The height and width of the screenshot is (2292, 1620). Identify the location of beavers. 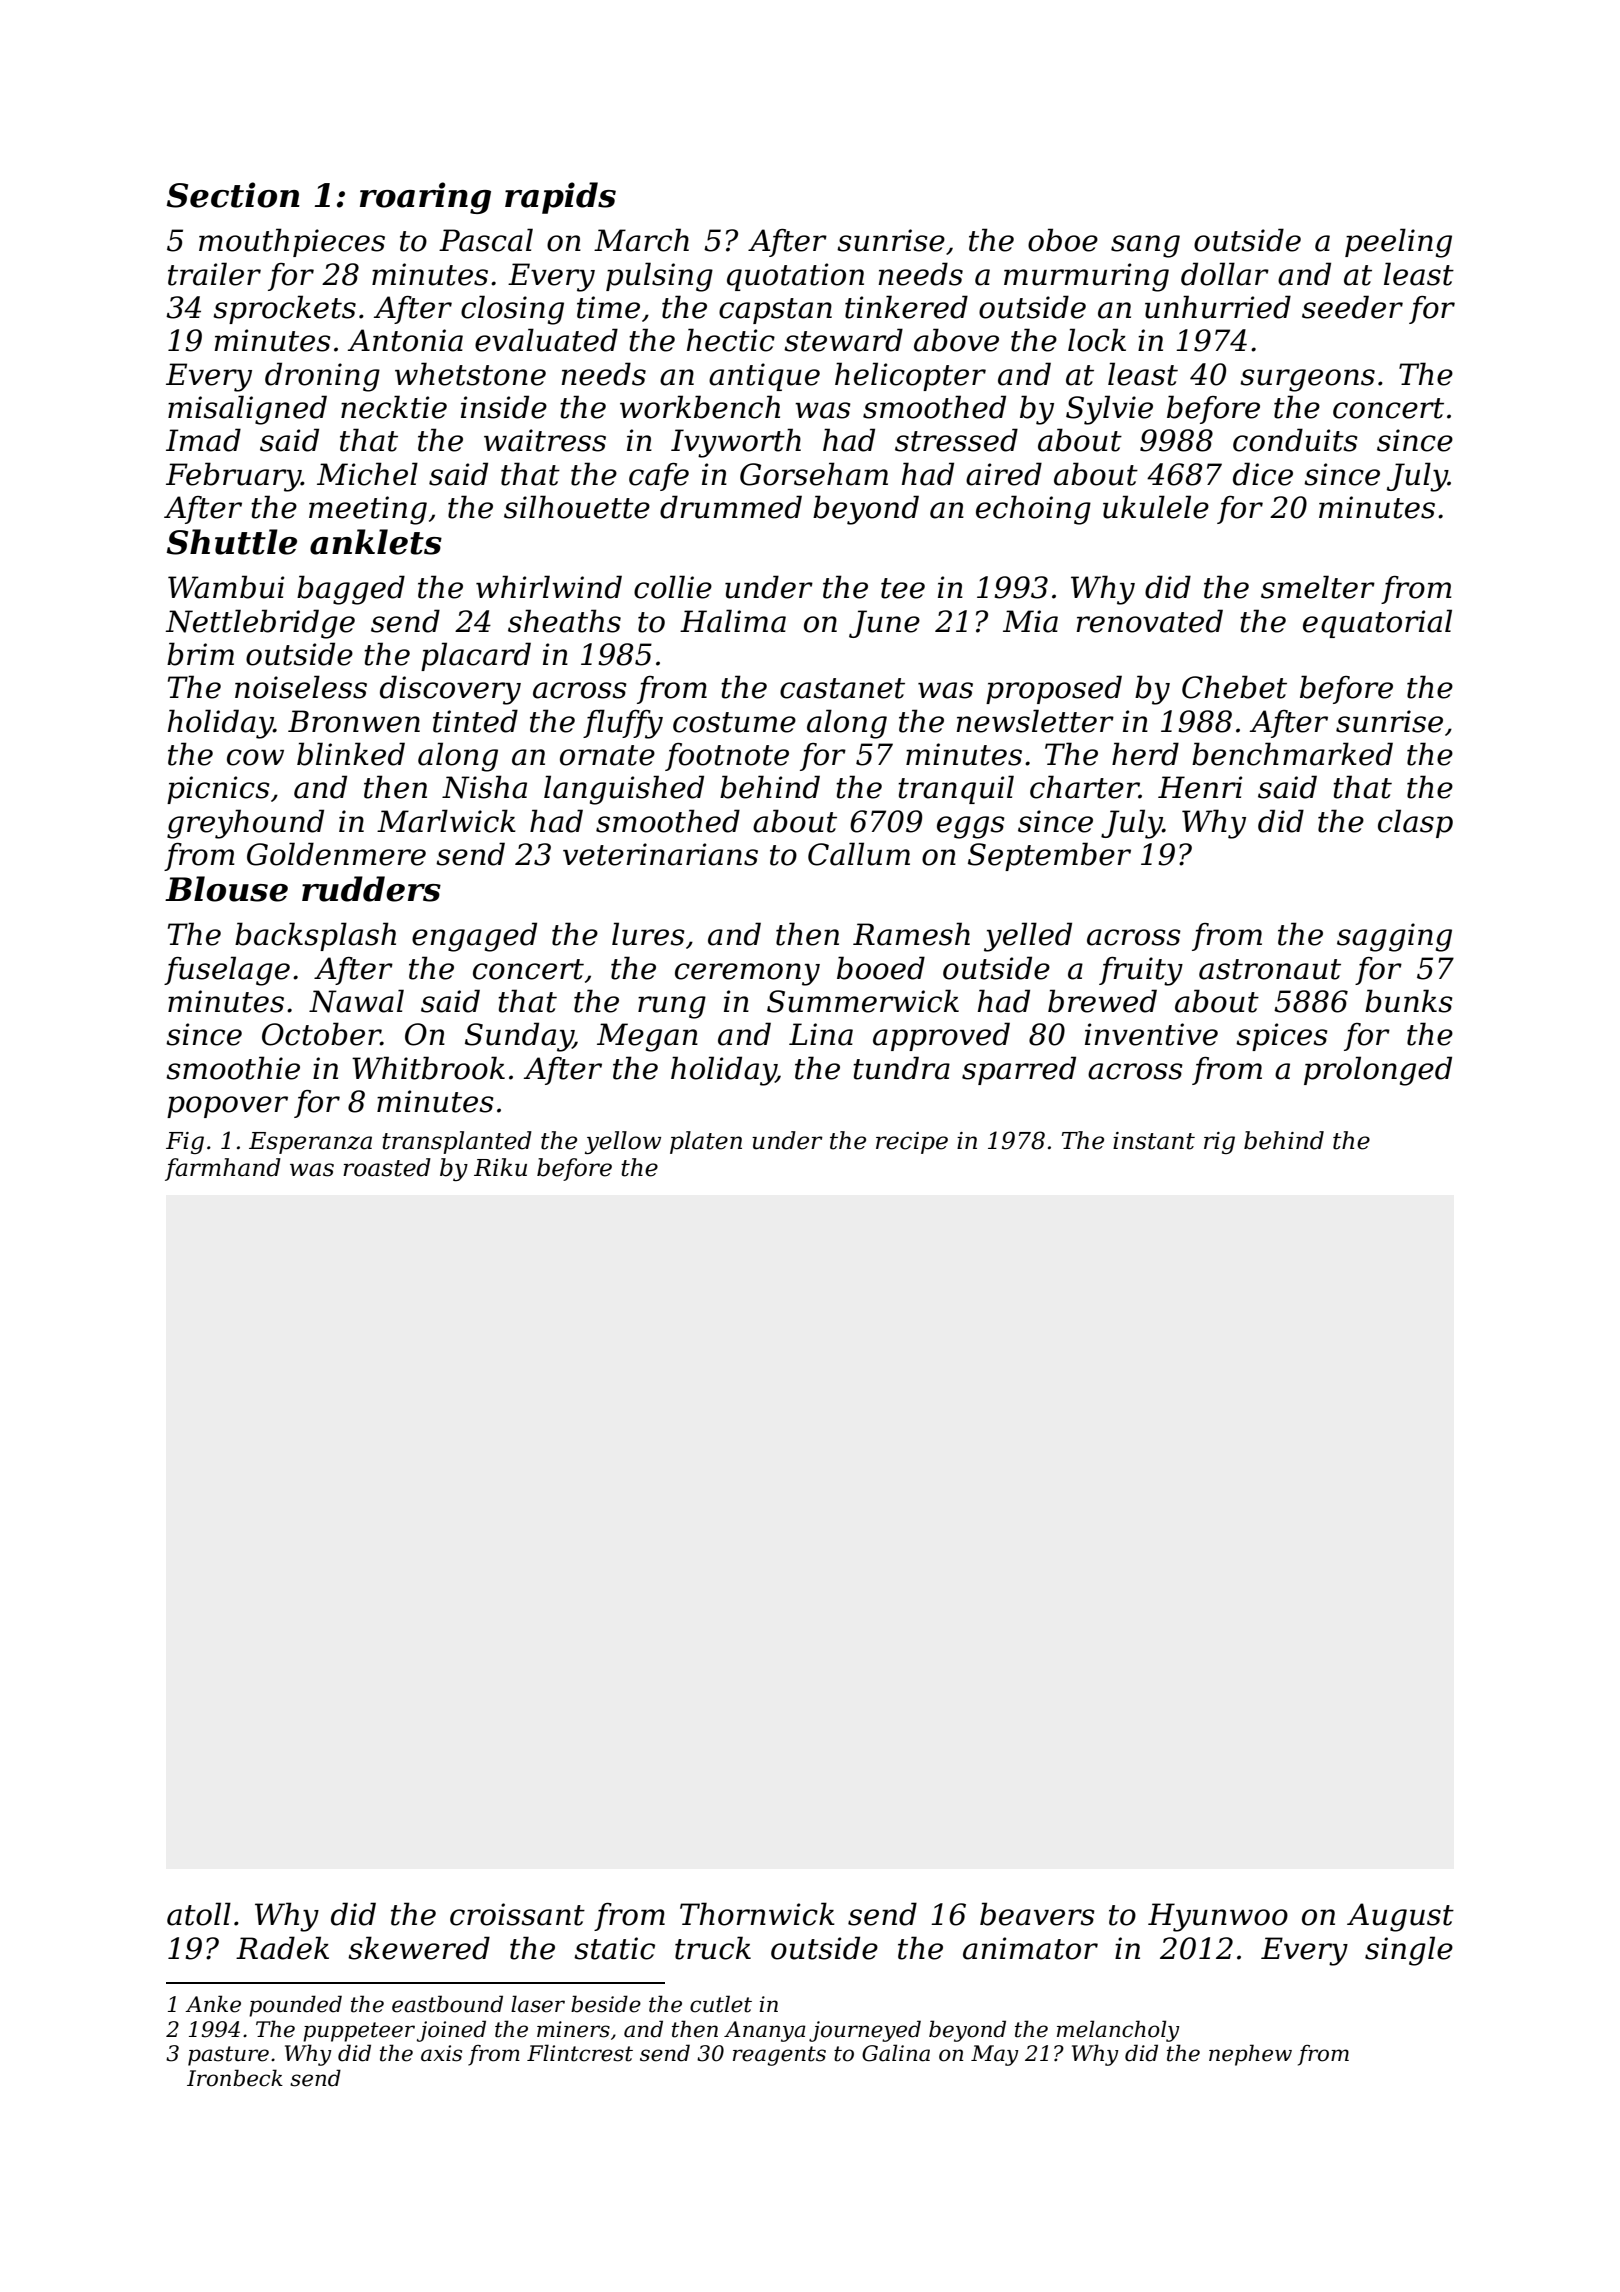
(1037, 1914).
